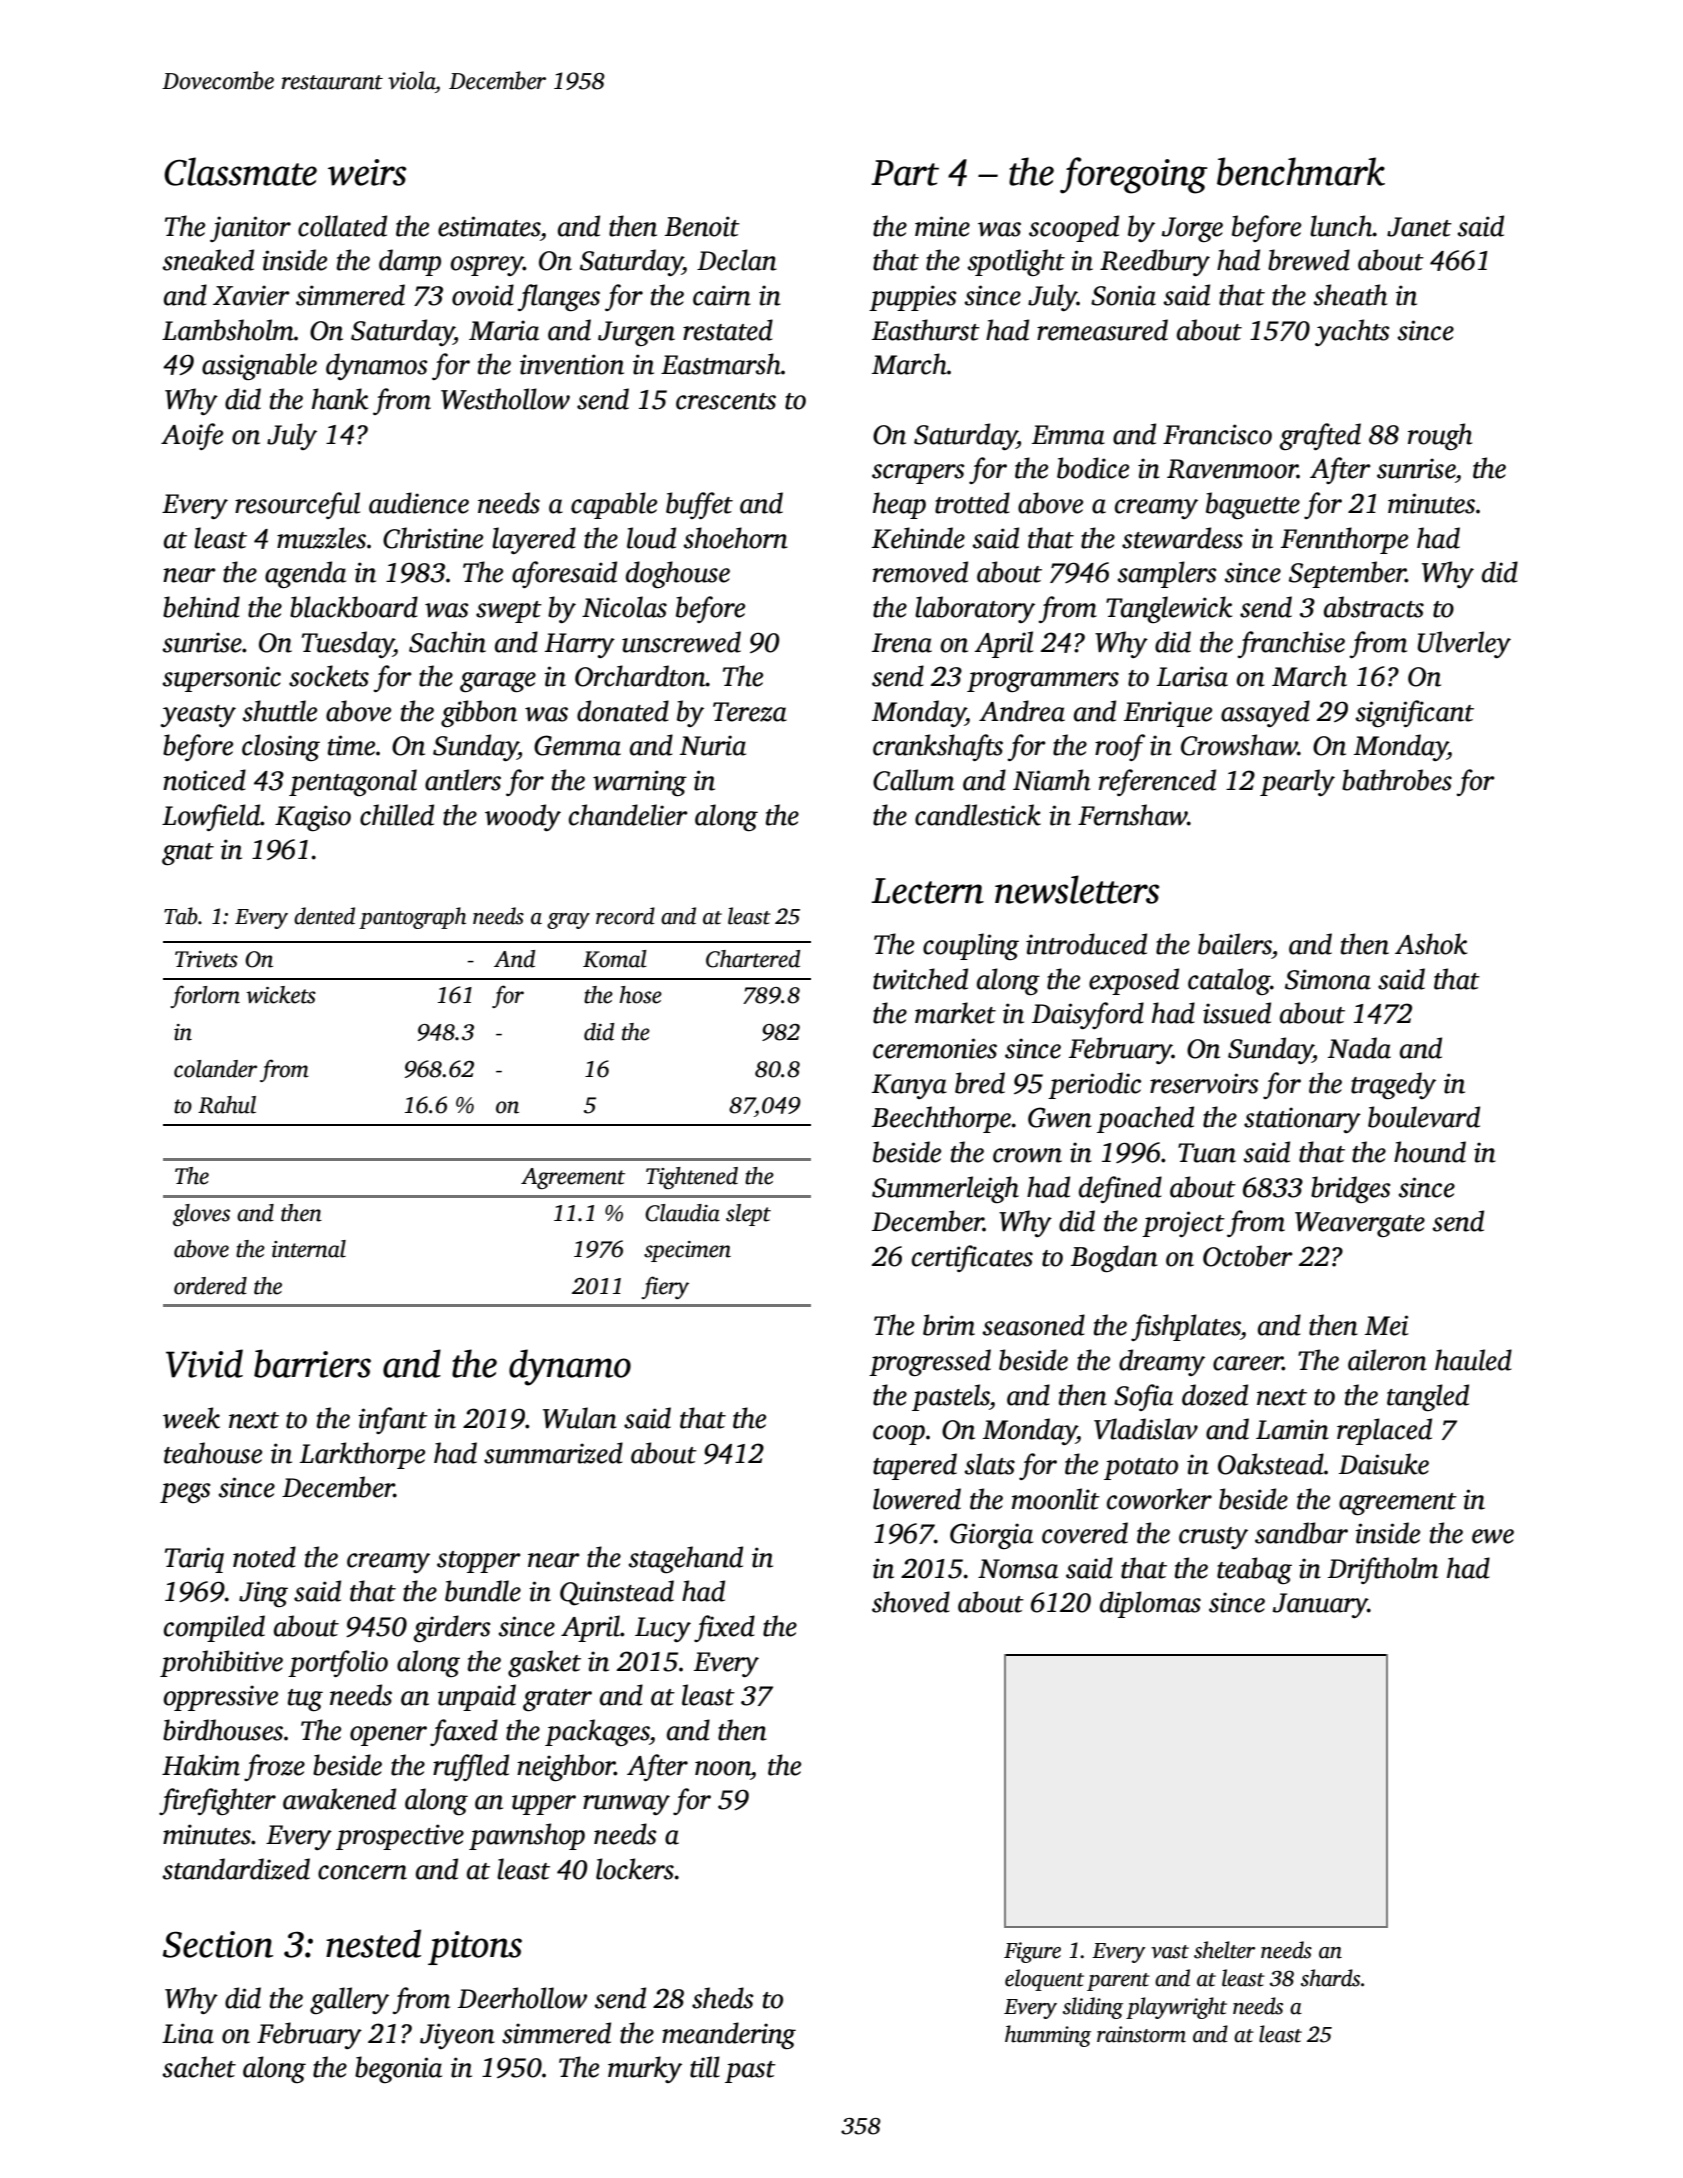  Describe the element at coordinates (641, 995) in the screenshot. I see `hose` at that location.
